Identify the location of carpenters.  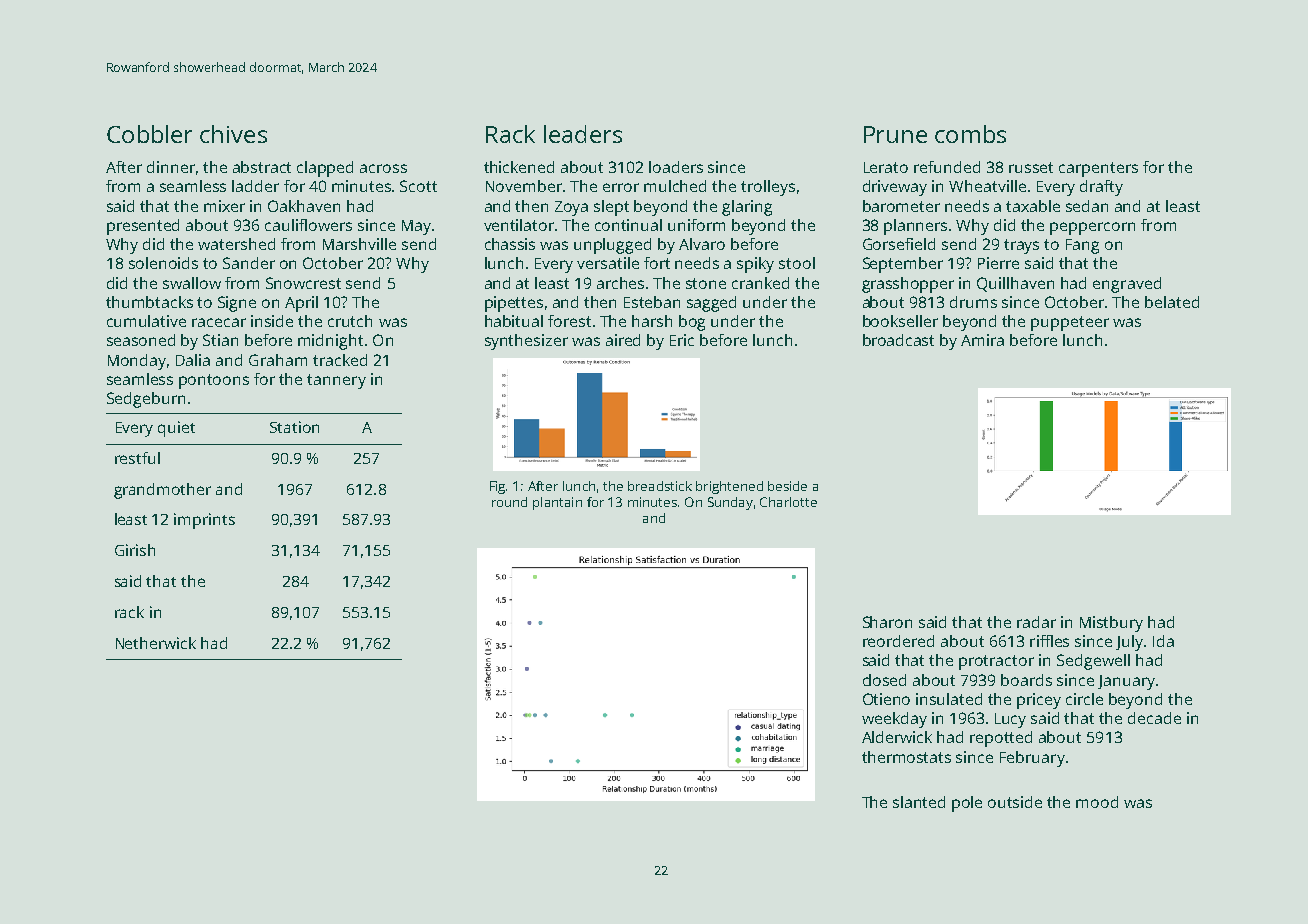
(1098, 169).
